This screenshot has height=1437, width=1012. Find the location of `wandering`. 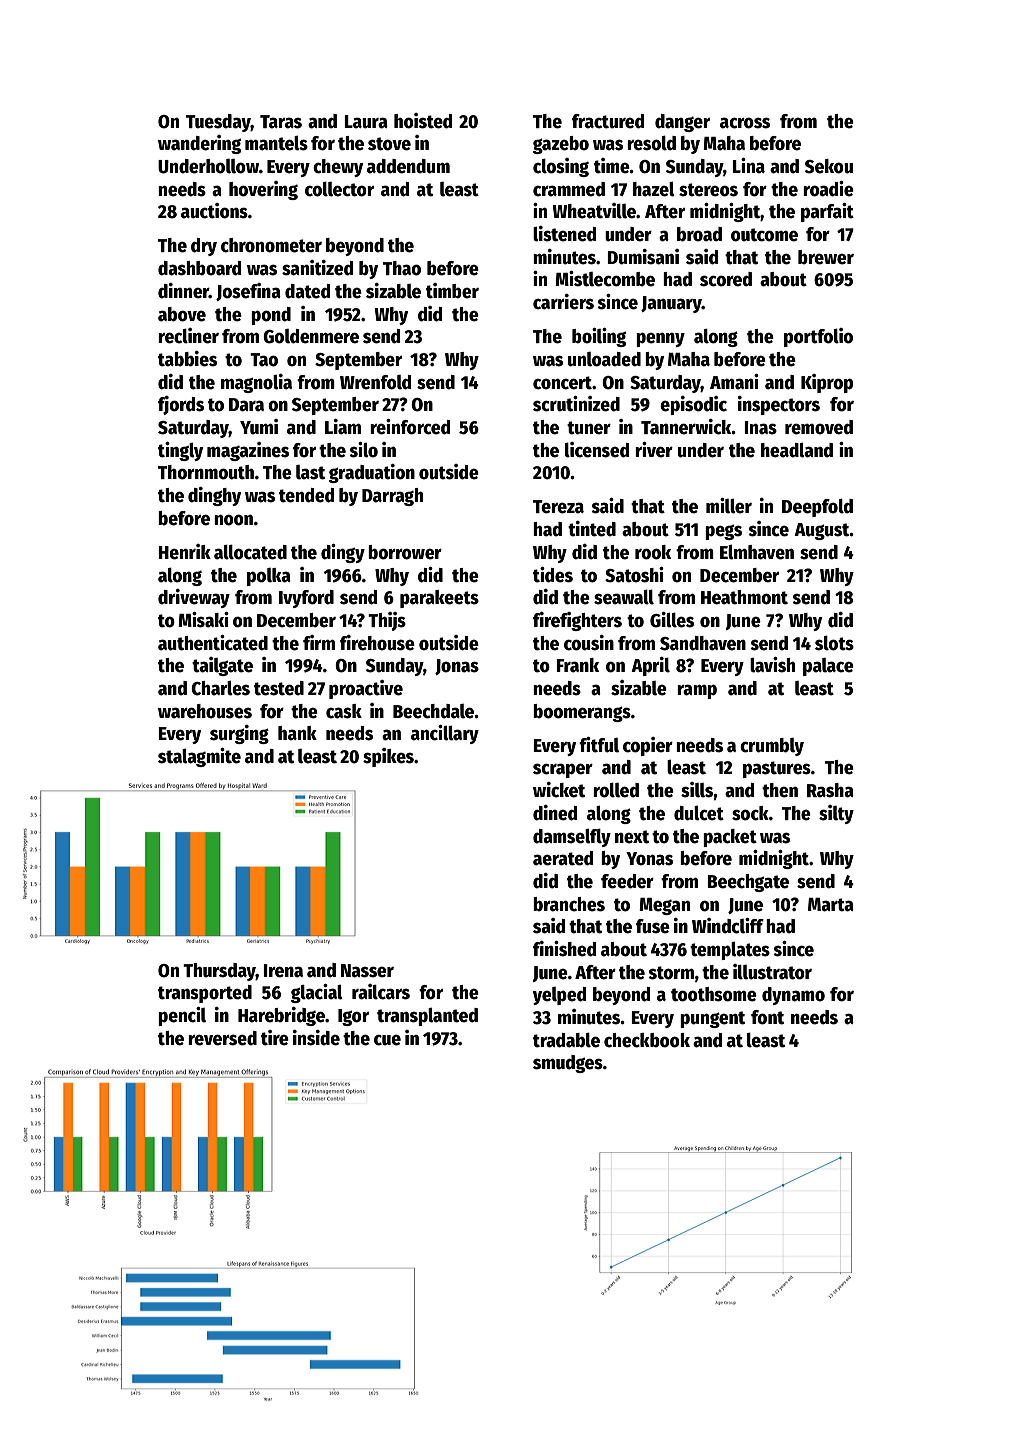

wandering is located at coordinates (199, 144).
